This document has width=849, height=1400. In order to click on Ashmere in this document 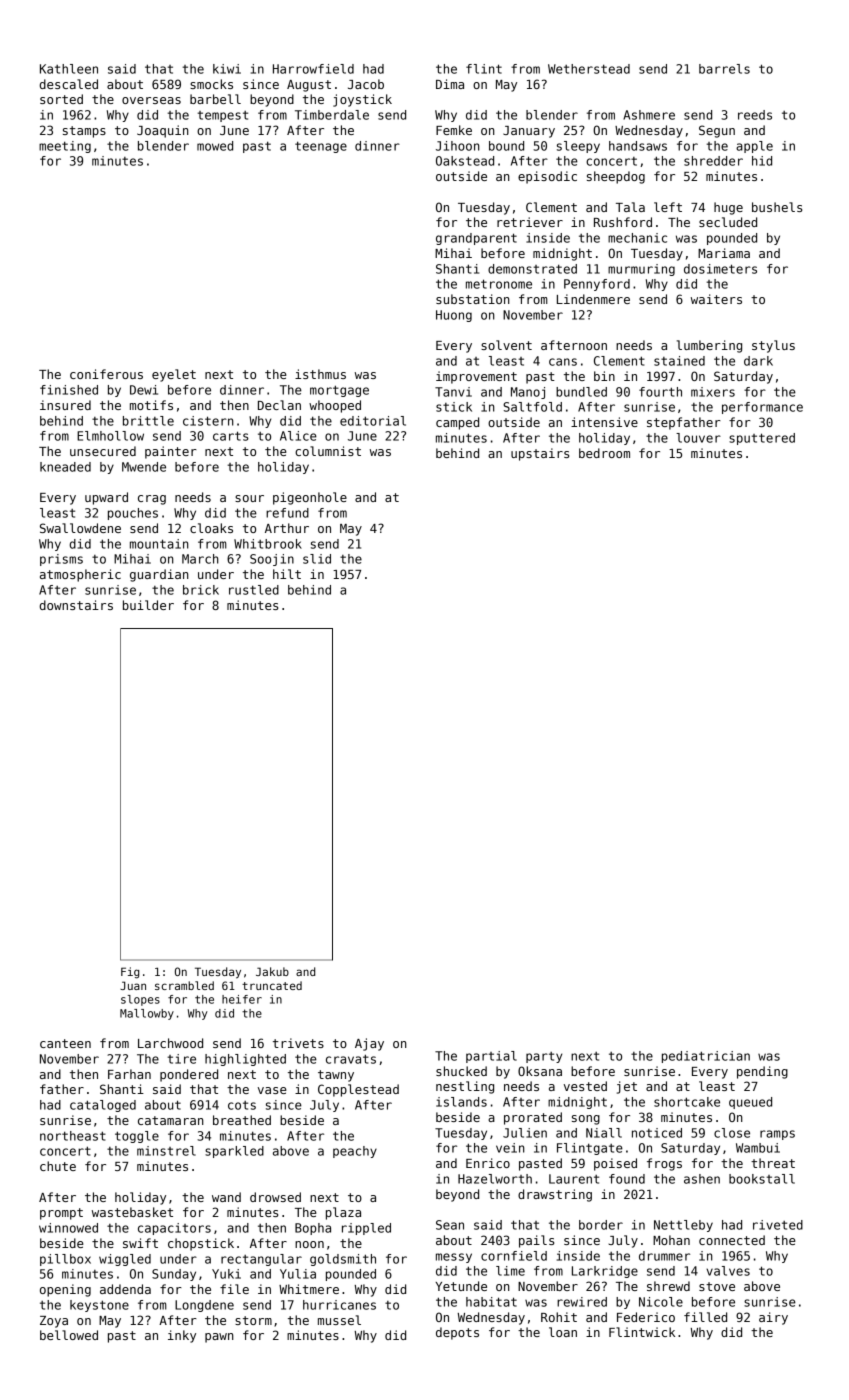, I will do `click(649, 115)`.
